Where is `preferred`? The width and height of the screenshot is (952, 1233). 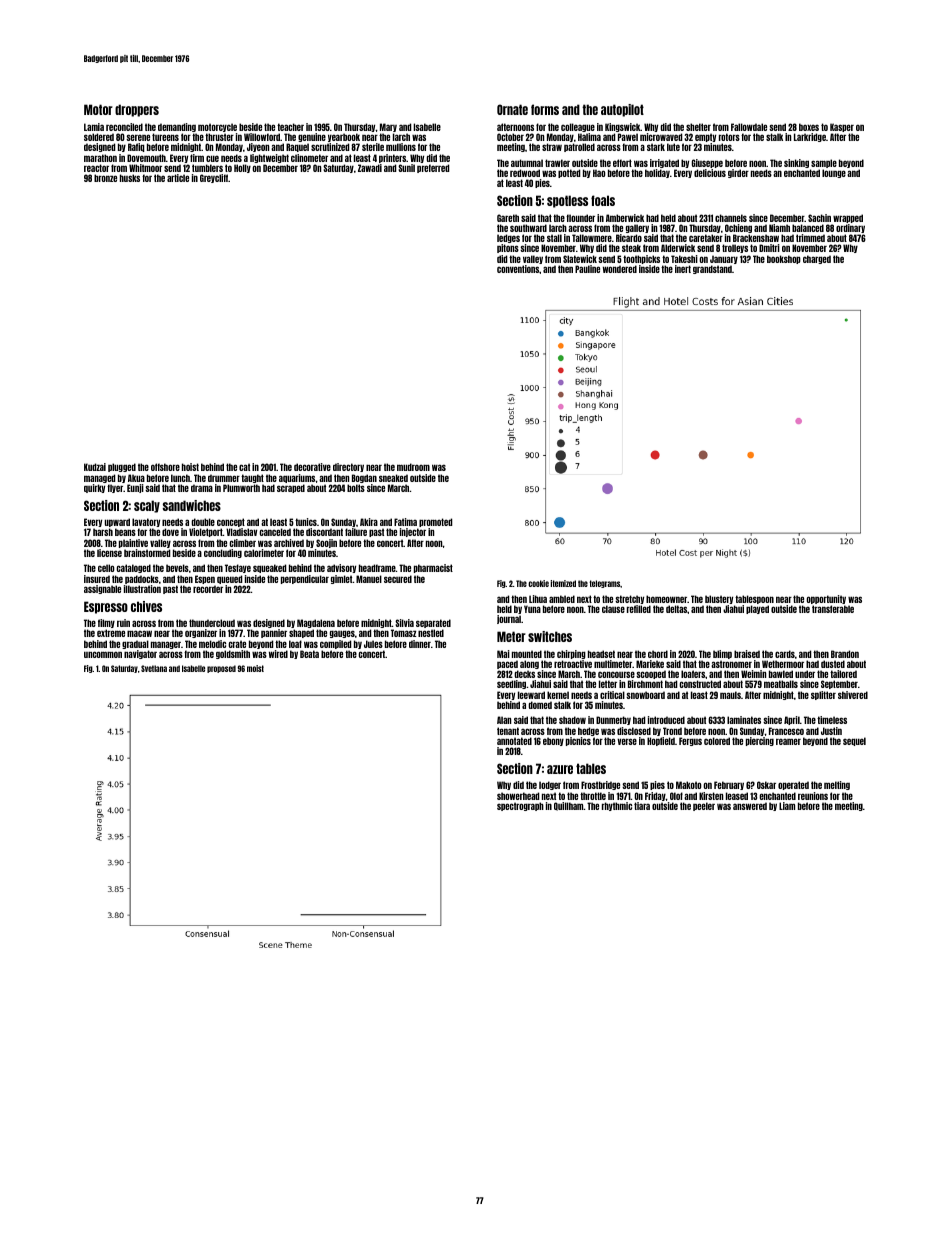 preferred is located at coordinates (433, 168).
